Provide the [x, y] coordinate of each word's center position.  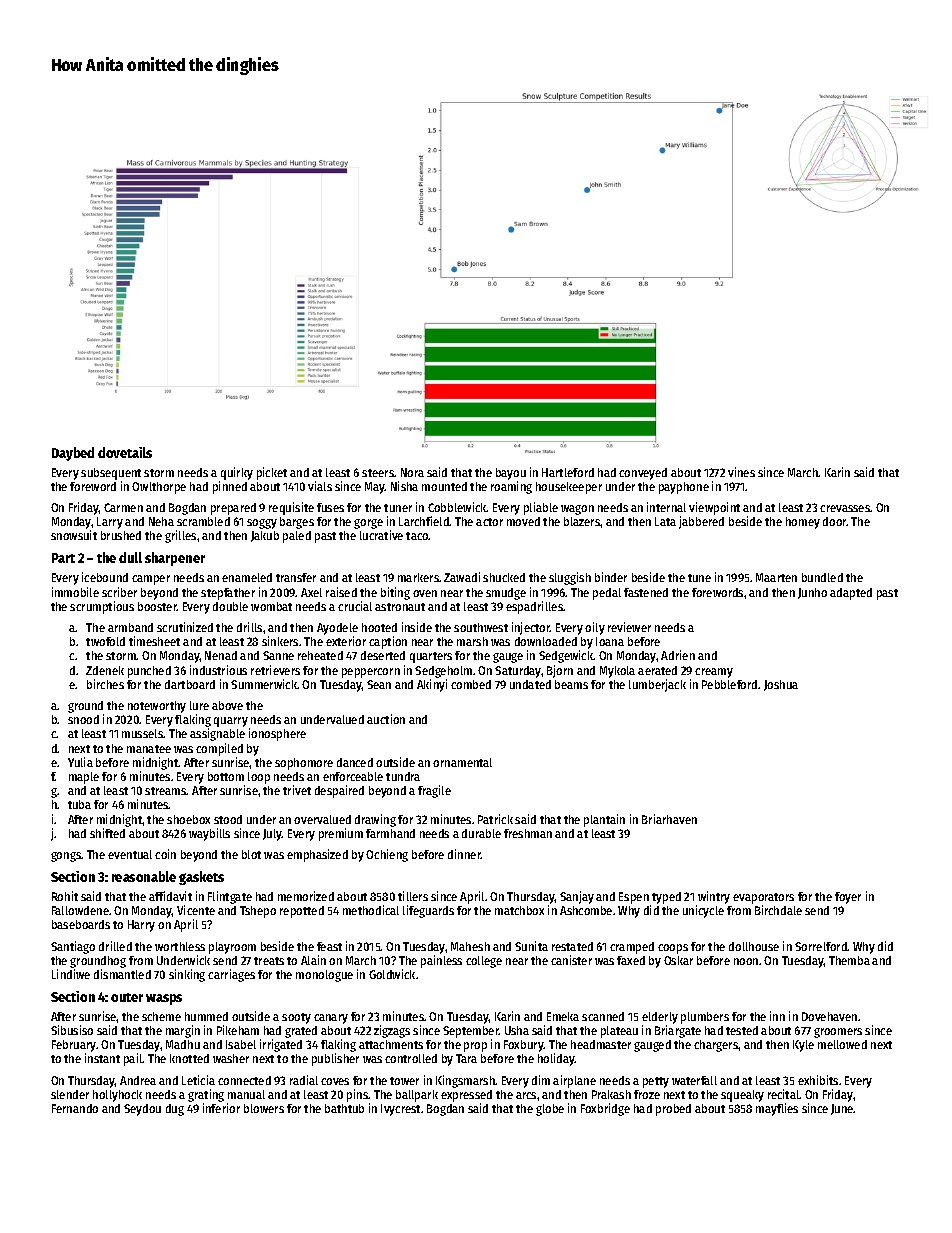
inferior [221, 1108]
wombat [271, 606]
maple [84, 778]
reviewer [629, 627]
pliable [541, 508]
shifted [107, 833]
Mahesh [470, 946]
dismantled [122, 974]
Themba [849, 960]
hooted [379, 627]
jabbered [701, 522]
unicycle [703, 911]
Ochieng [387, 855]
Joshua [781, 685]
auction [386, 719]
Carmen [123, 507]
